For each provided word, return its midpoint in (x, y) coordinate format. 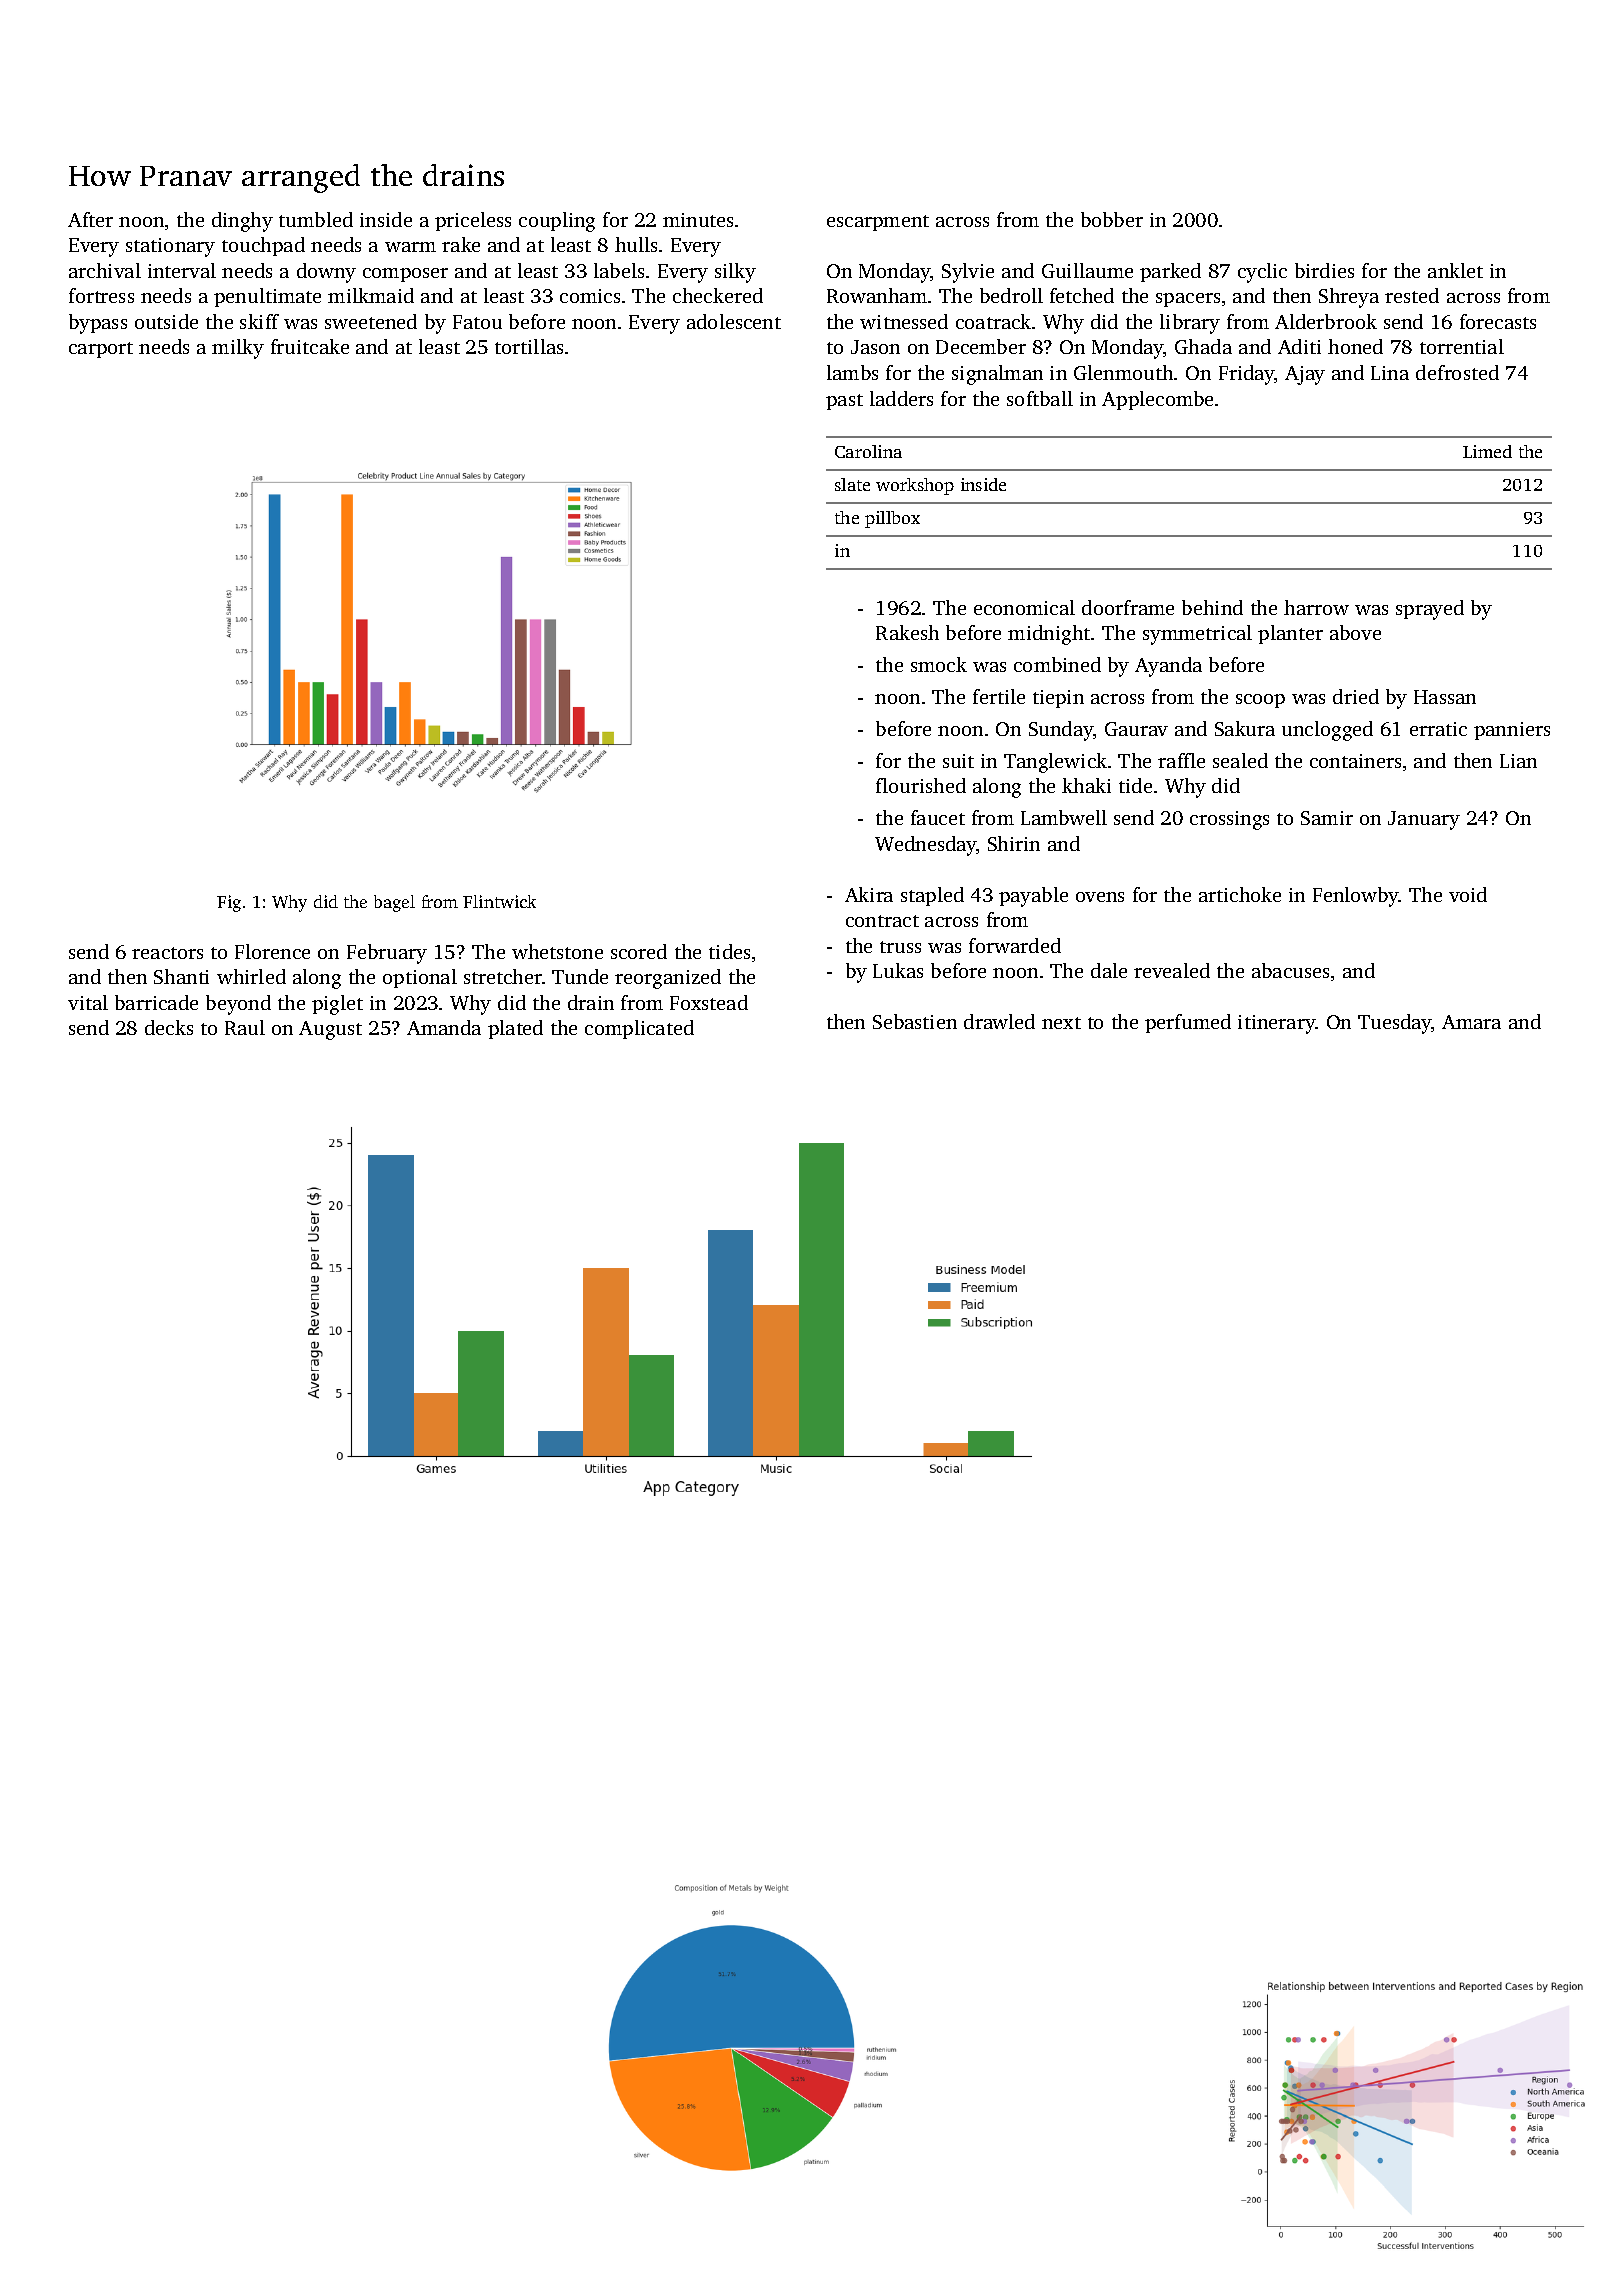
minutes (698, 220)
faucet (938, 817)
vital (88, 1002)
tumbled (316, 219)
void (1468, 894)
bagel (394, 903)
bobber (1112, 219)
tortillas (529, 346)
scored (639, 951)
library (1190, 324)
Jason (875, 347)
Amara (1471, 1022)
